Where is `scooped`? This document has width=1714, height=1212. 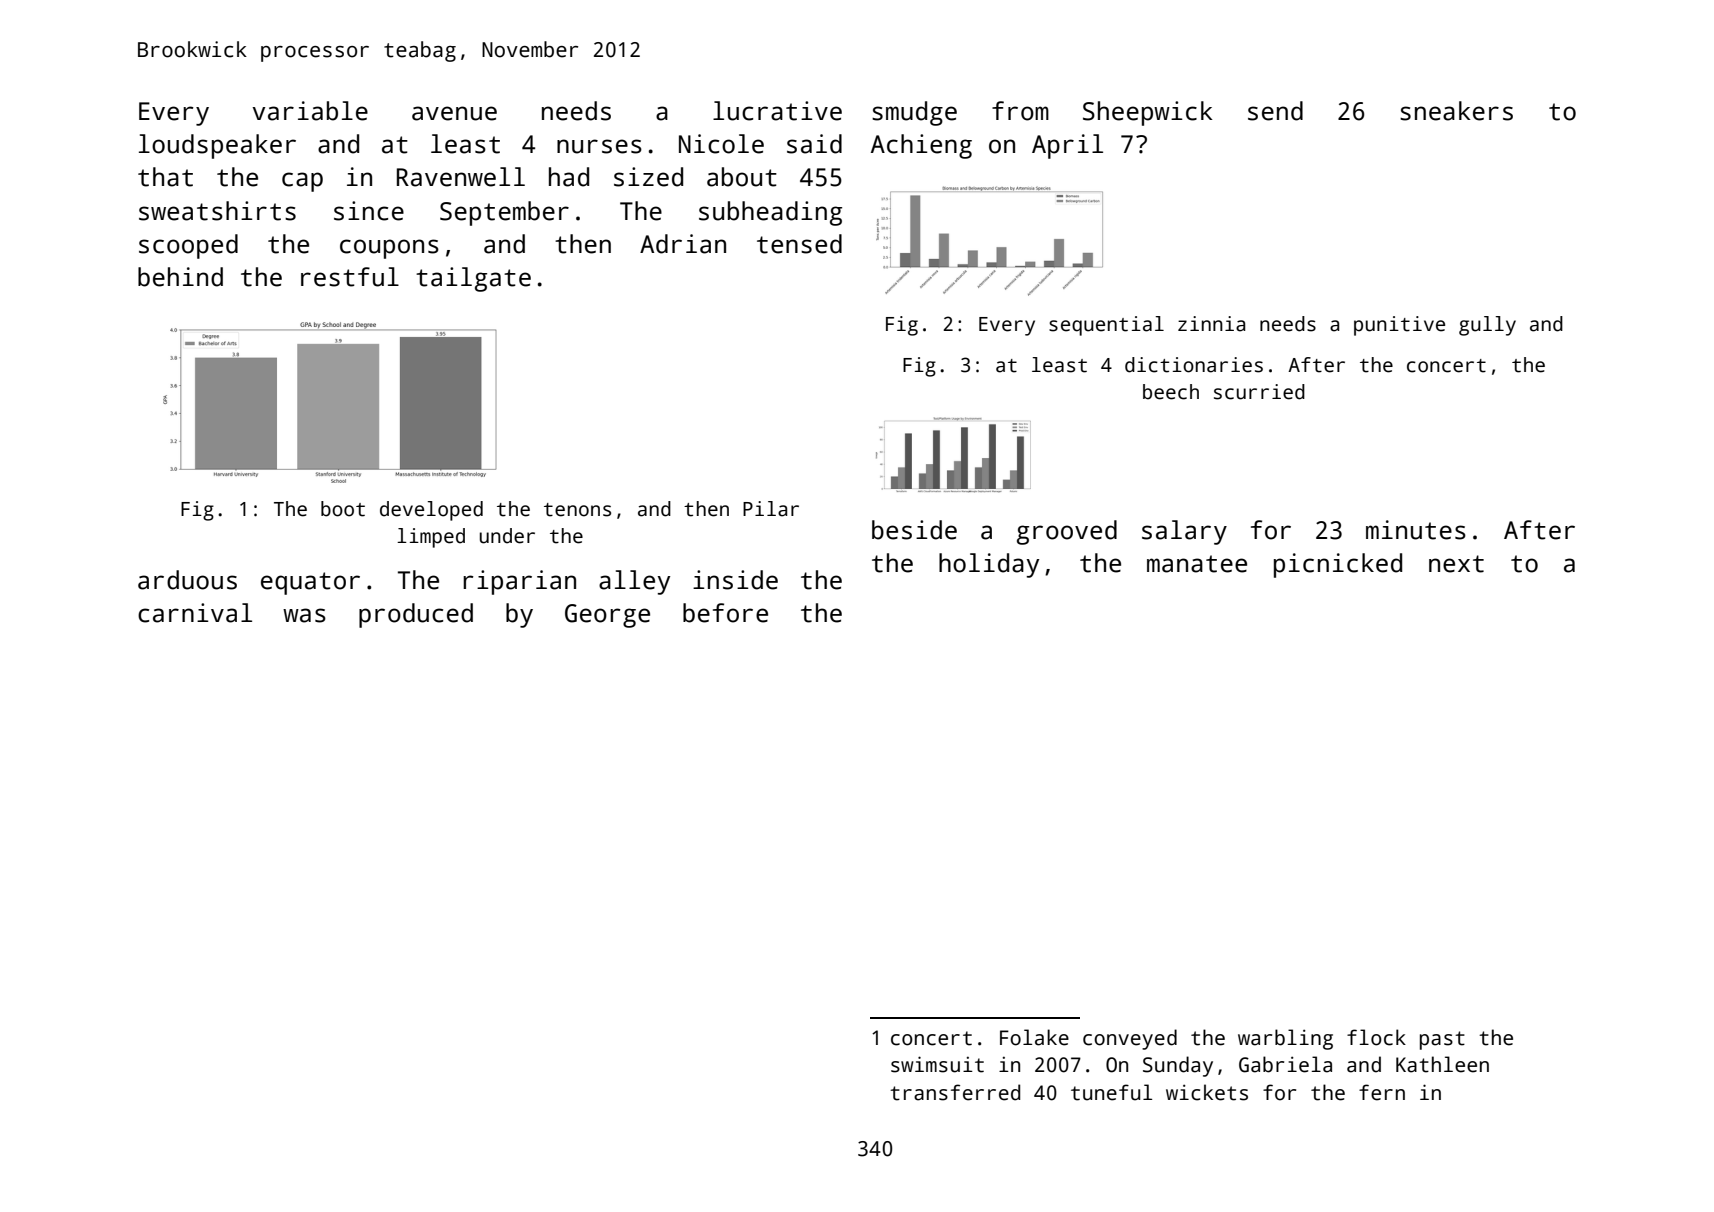 scooped is located at coordinates (188, 246).
